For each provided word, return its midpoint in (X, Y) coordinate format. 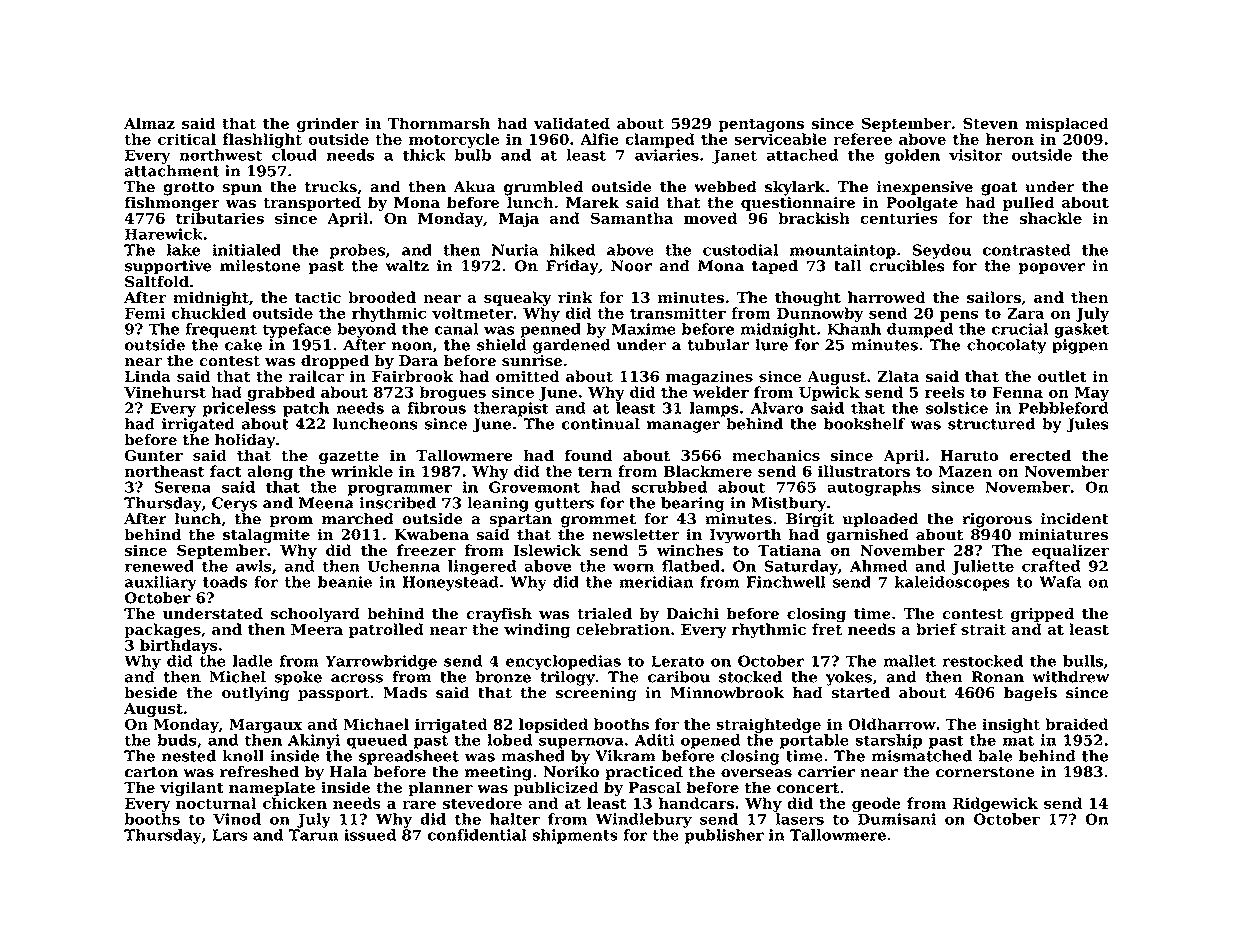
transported (312, 203)
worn (633, 567)
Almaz (149, 123)
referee (862, 139)
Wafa (1060, 582)
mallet (910, 661)
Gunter (154, 455)
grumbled (543, 188)
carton (151, 772)
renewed (159, 566)
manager (683, 427)
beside (151, 692)
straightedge (768, 725)
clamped (660, 140)
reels (945, 392)
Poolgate (922, 204)
